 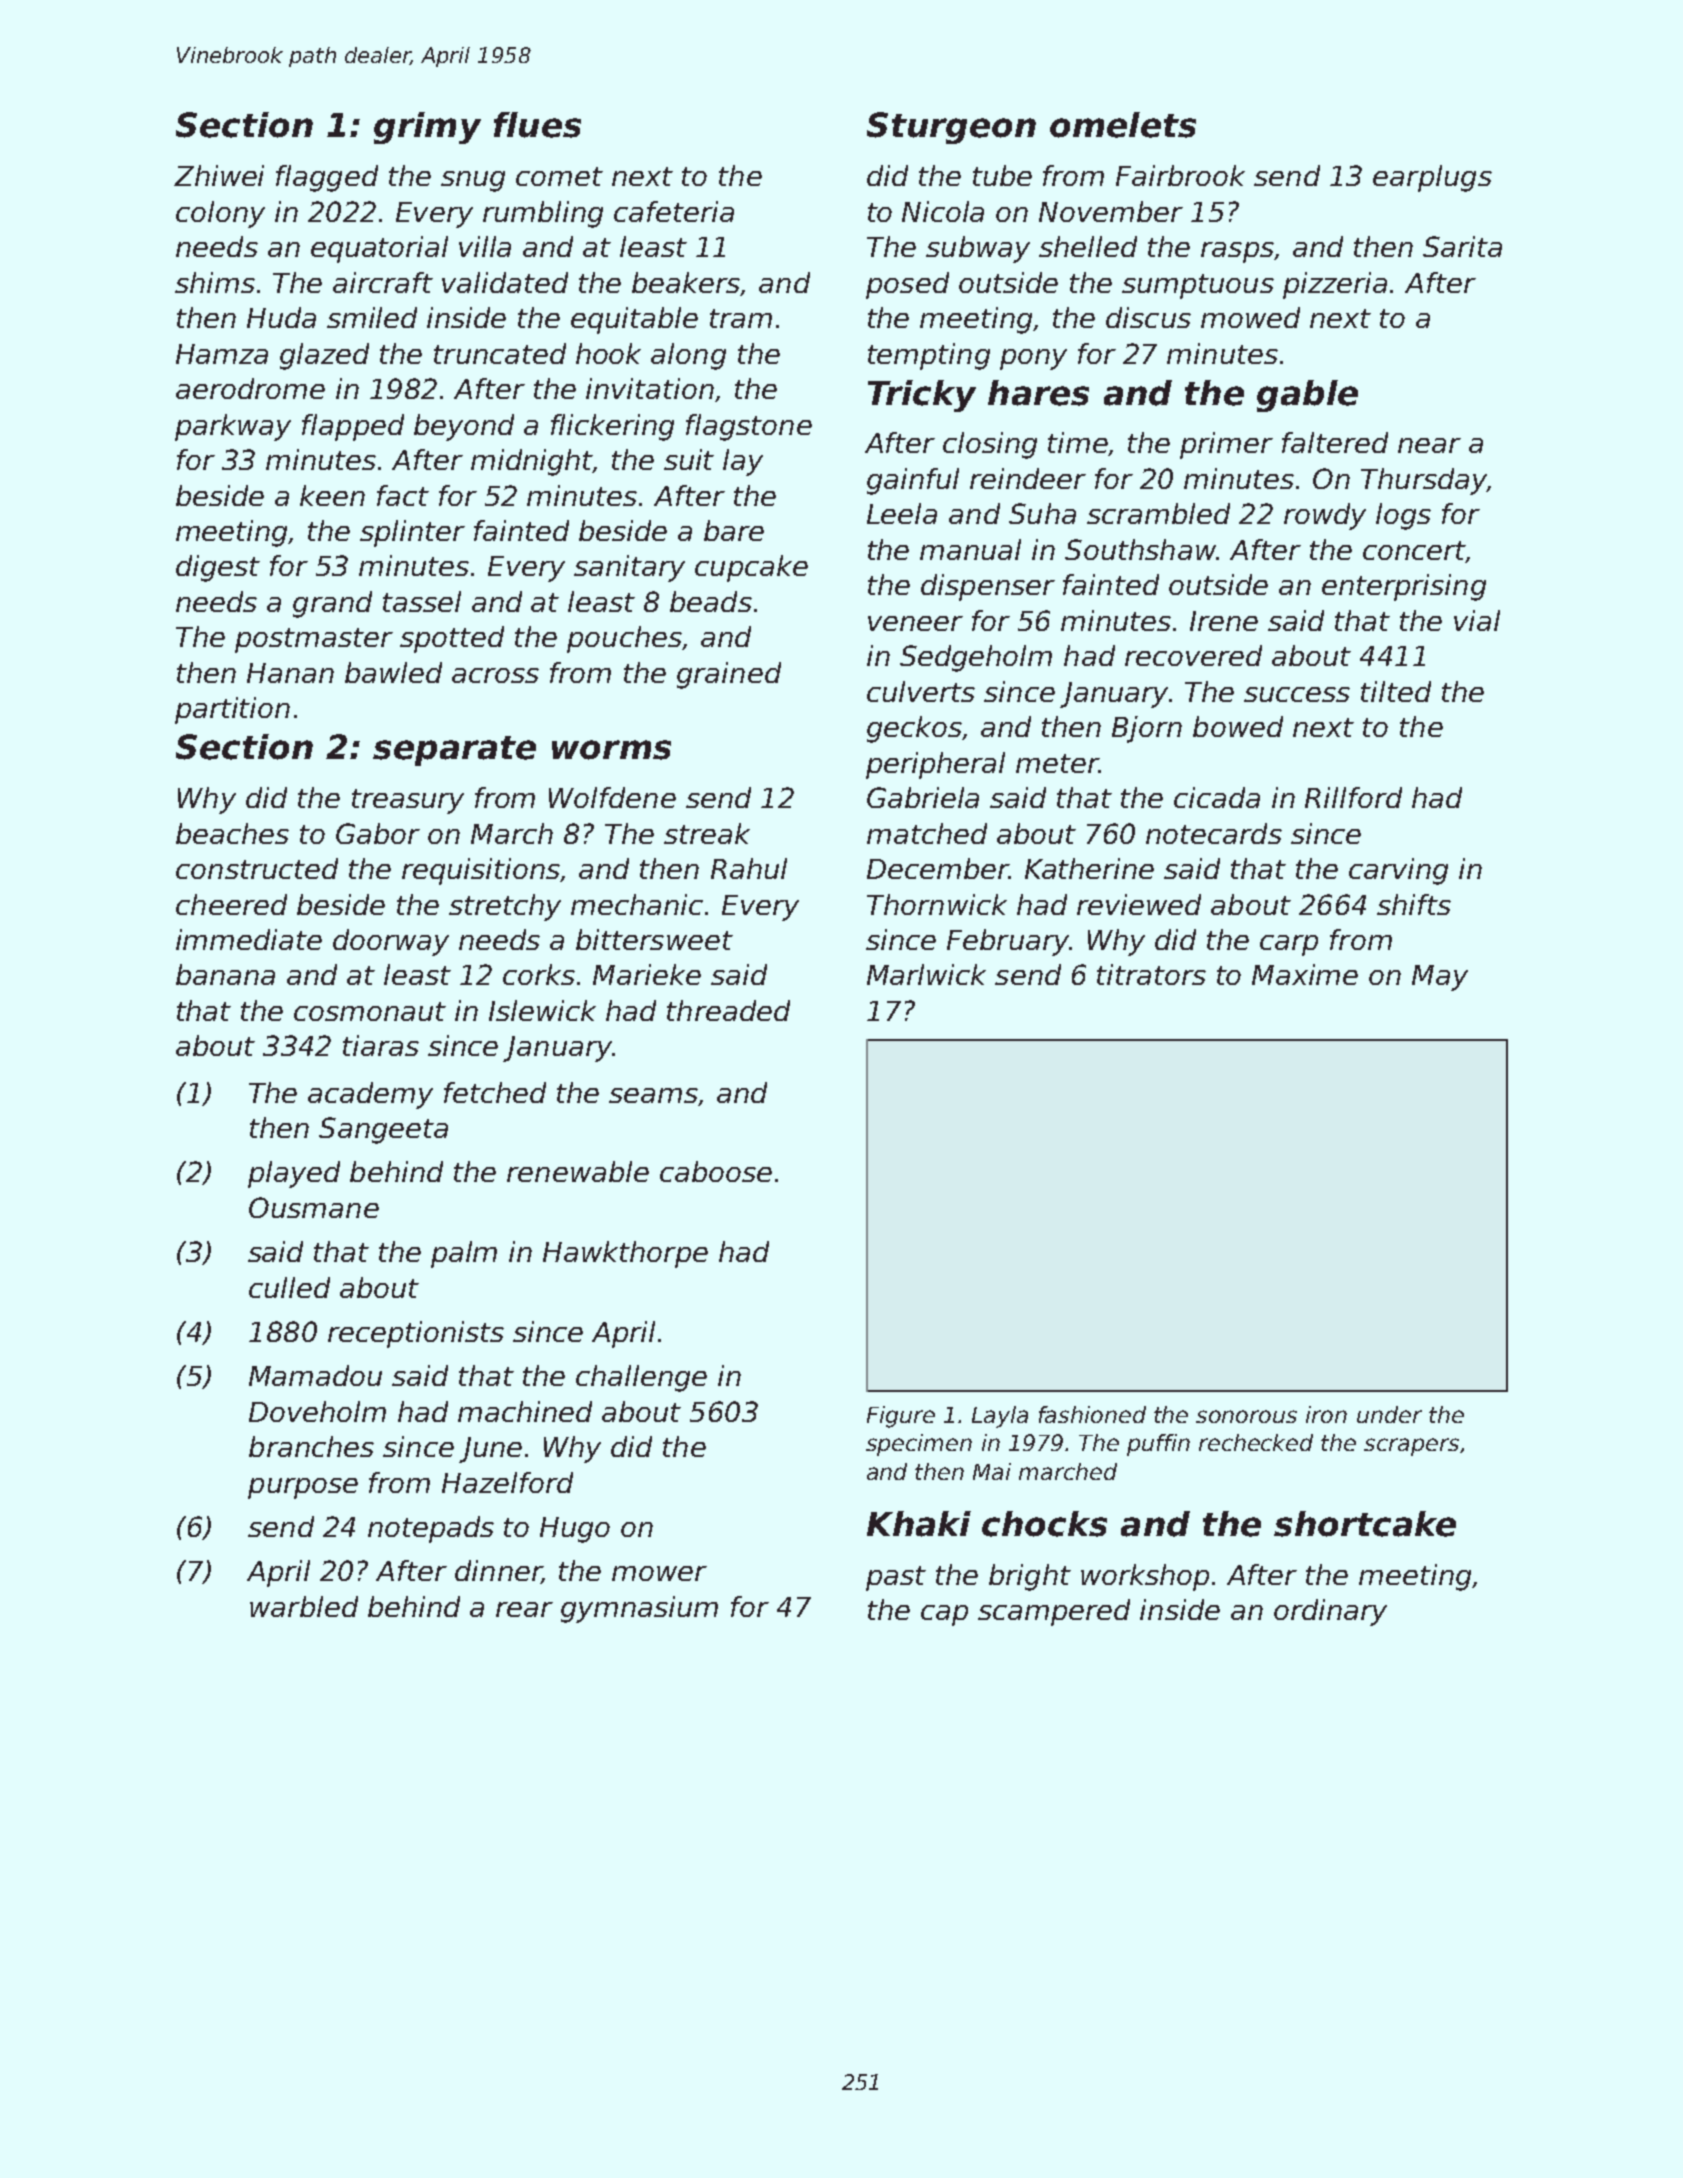 I want to click on workshop, so click(x=1145, y=1577).
